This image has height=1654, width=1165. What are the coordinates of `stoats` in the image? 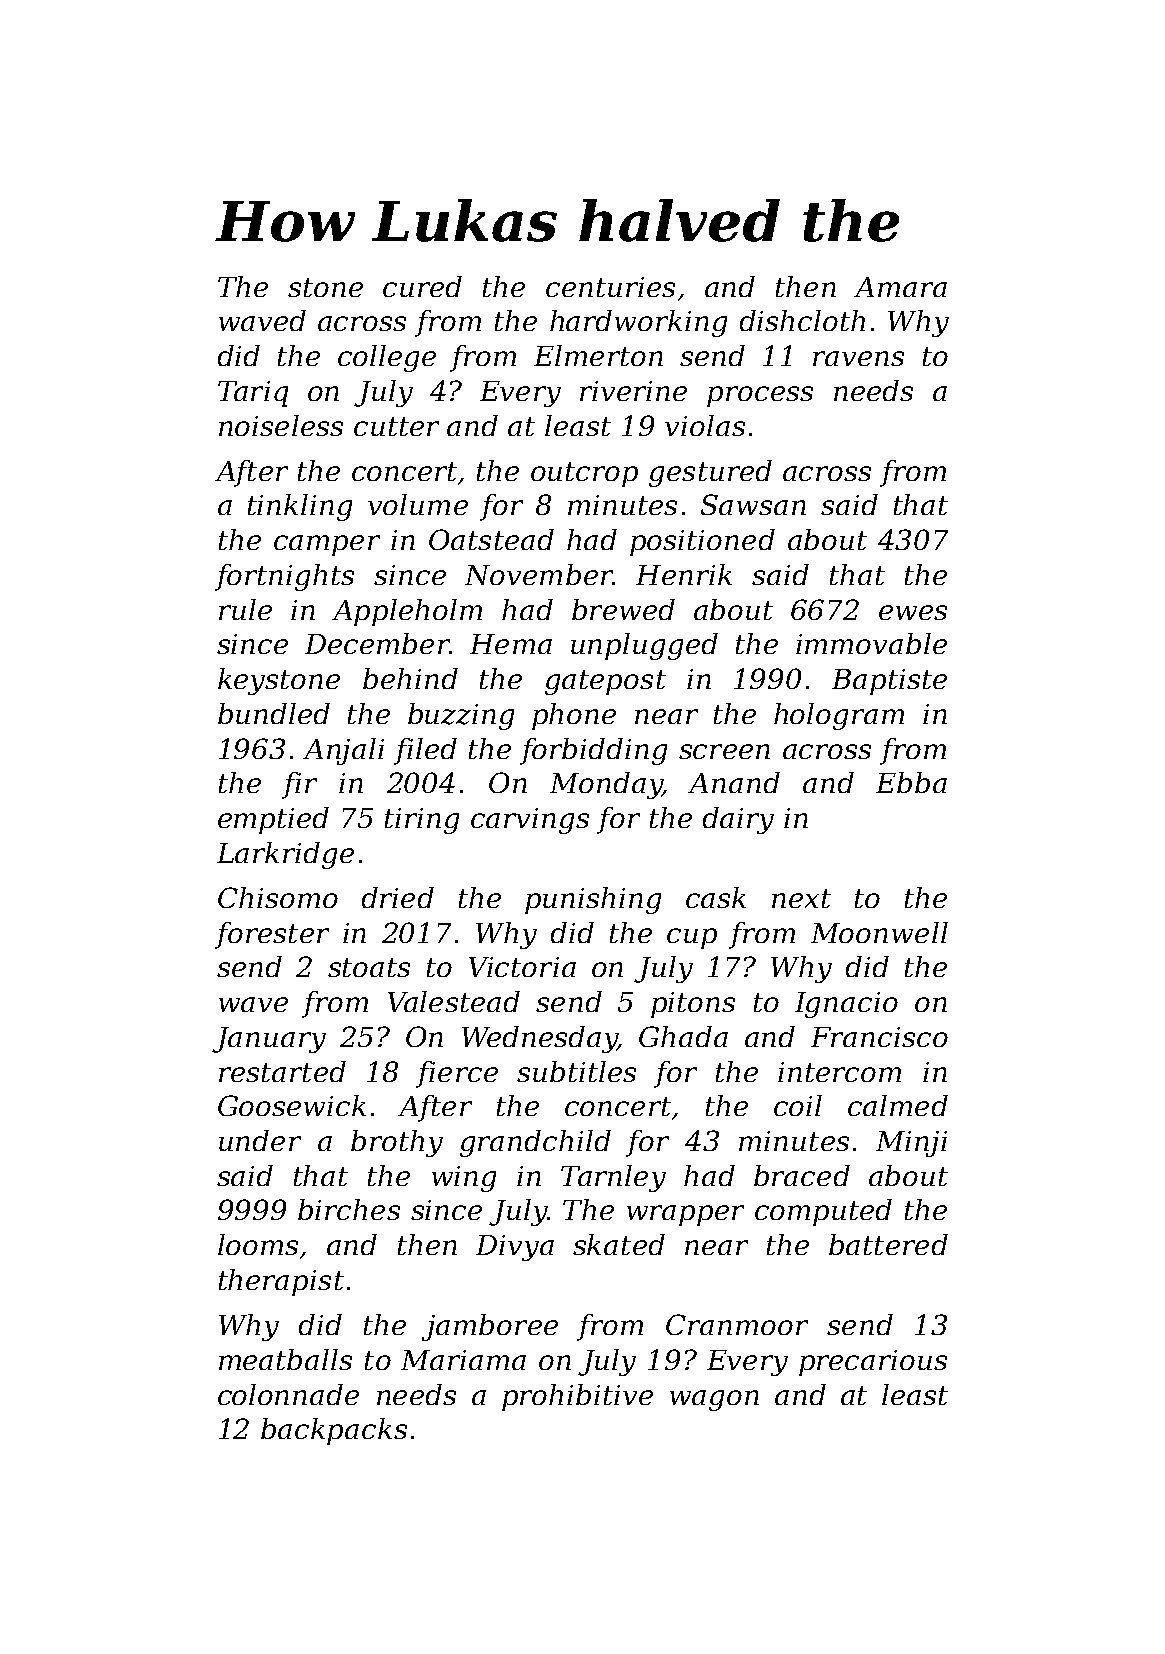 It's located at (369, 967).
